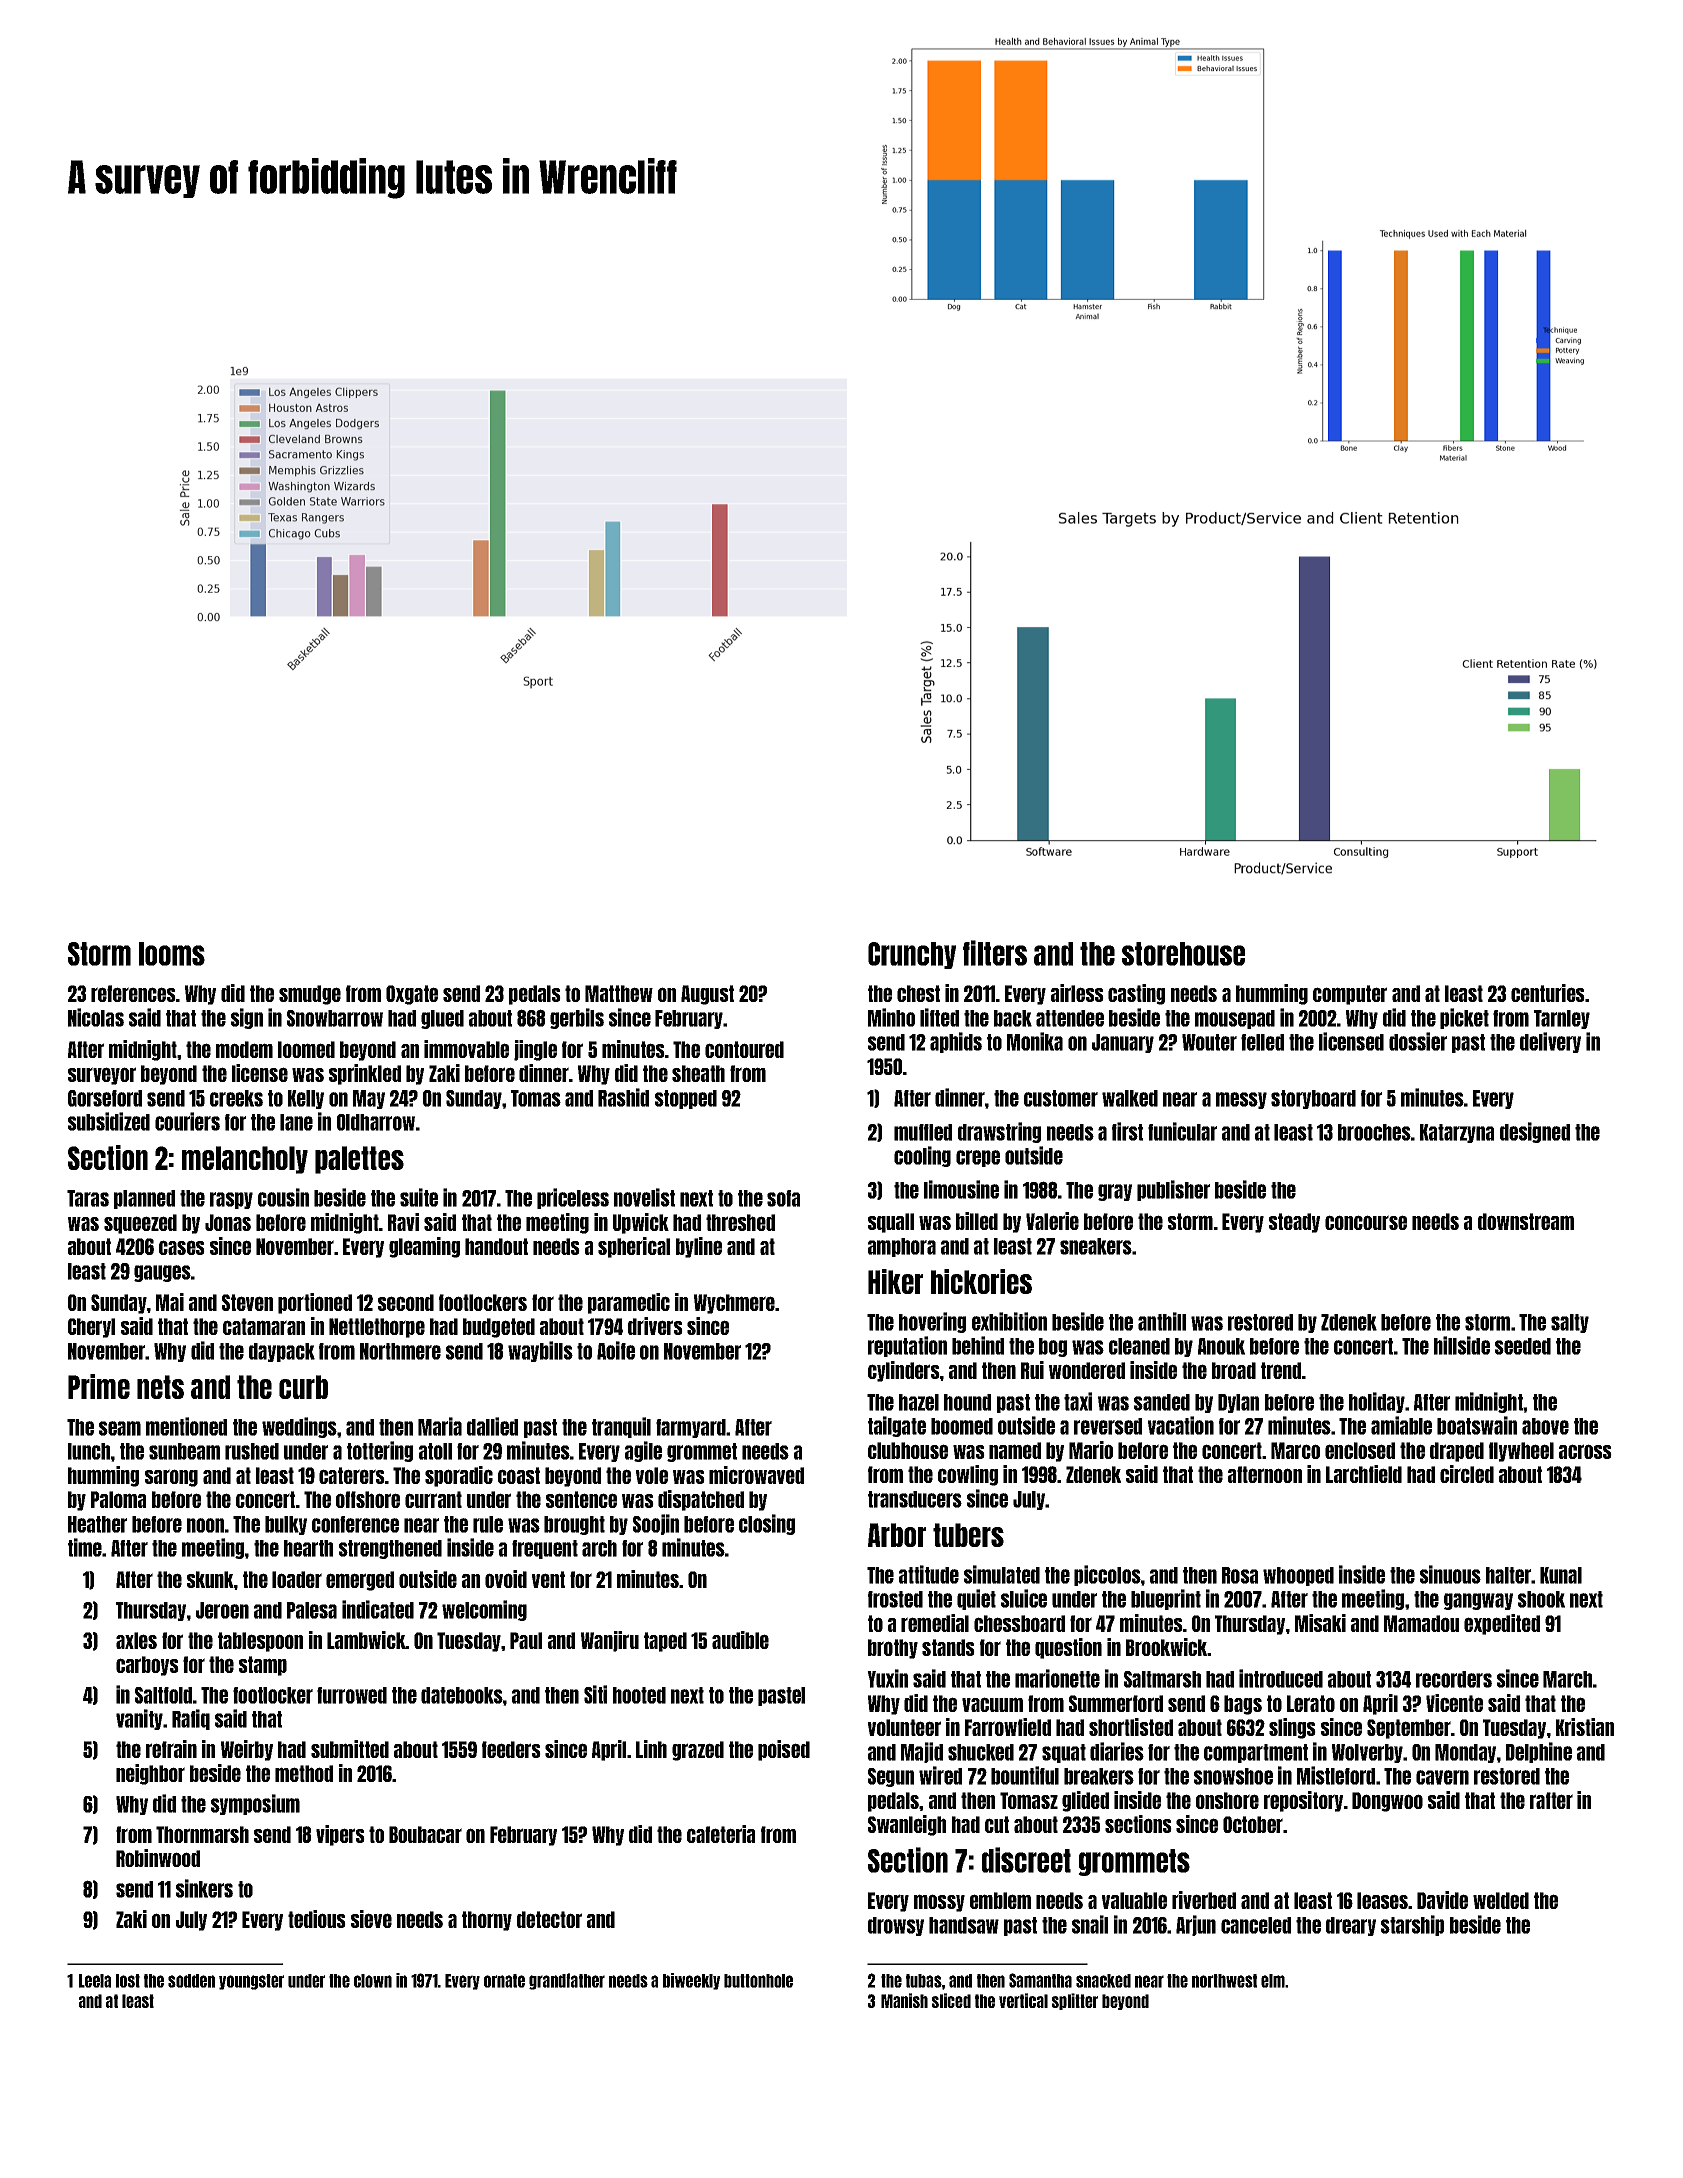 Image resolution: width=1683 pixels, height=2178 pixels. I want to click on catamaran, so click(264, 1326).
